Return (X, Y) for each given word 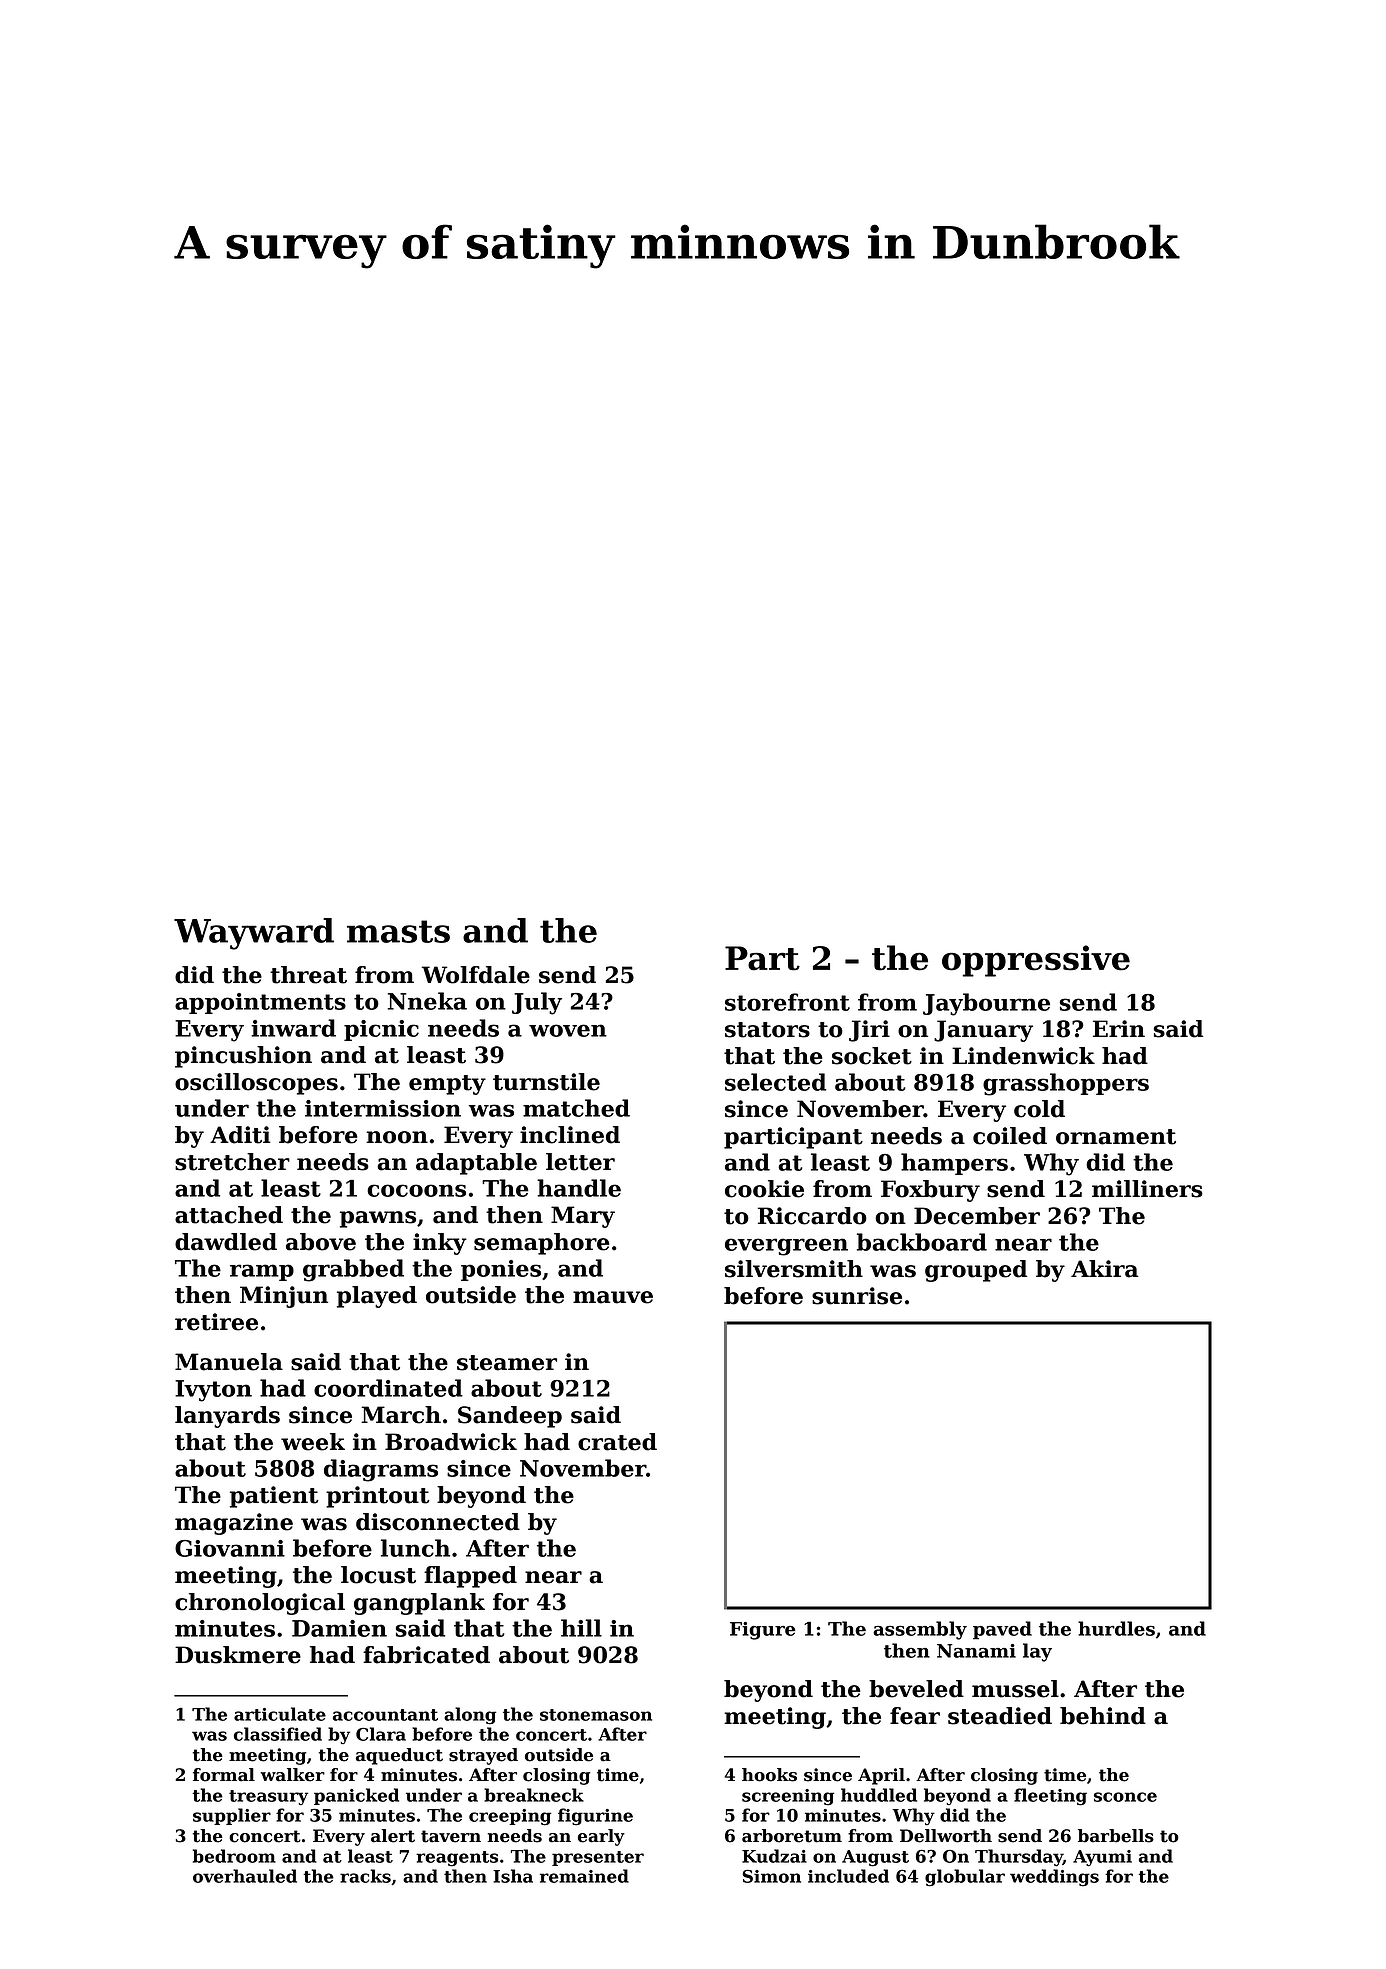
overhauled (245, 1876)
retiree (216, 1322)
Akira (1105, 1269)
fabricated (426, 1655)
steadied (1000, 1716)
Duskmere (238, 1655)
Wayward (254, 934)
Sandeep (510, 1417)
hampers (954, 1164)
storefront (787, 1002)
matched (576, 1108)
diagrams (381, 1470)
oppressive (1036, 961)
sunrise (857, 1296)
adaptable (476, 1164)
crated (617, 1442)
